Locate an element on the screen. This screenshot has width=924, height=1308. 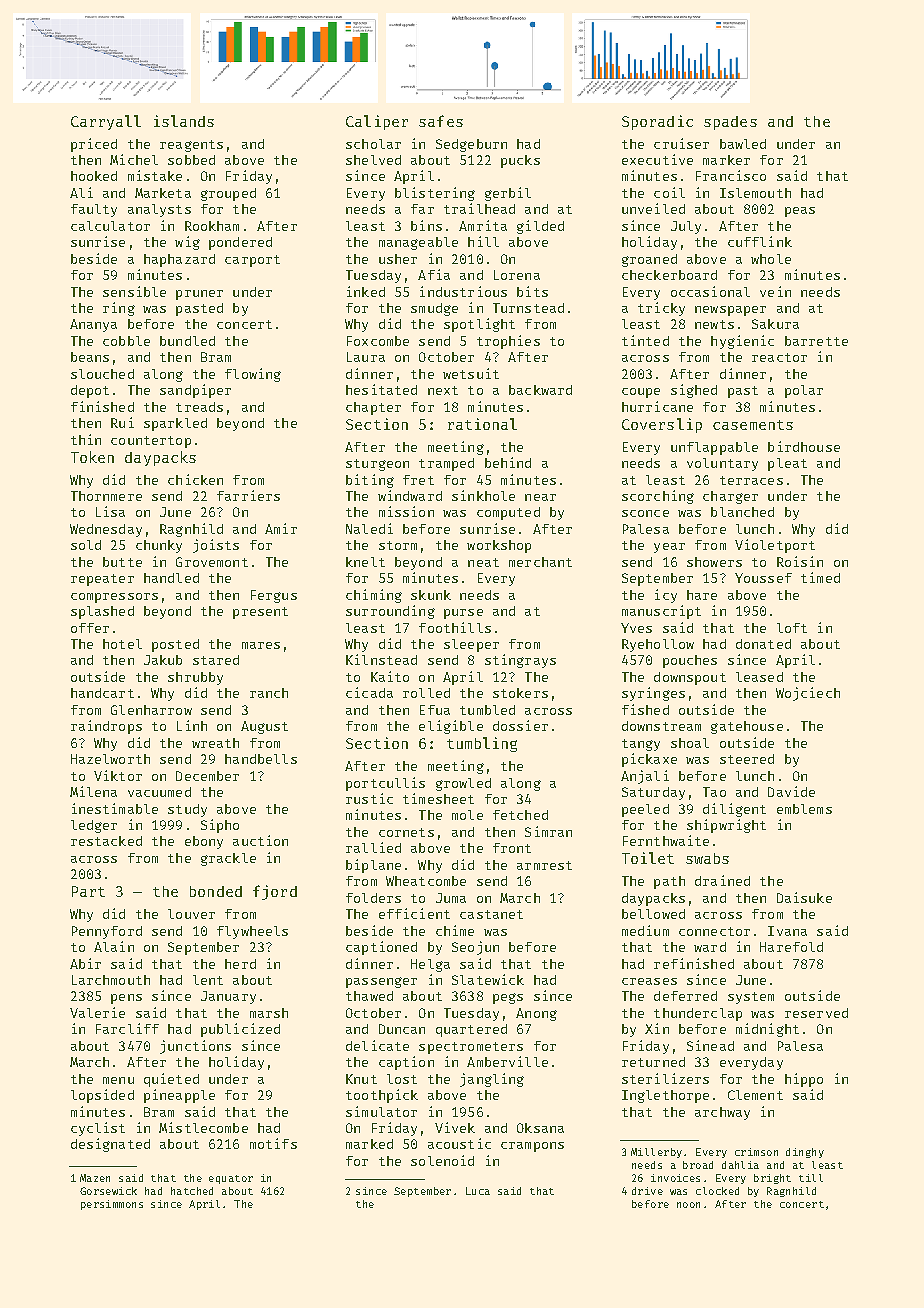
stokers is located at coordinates (520, 693).
